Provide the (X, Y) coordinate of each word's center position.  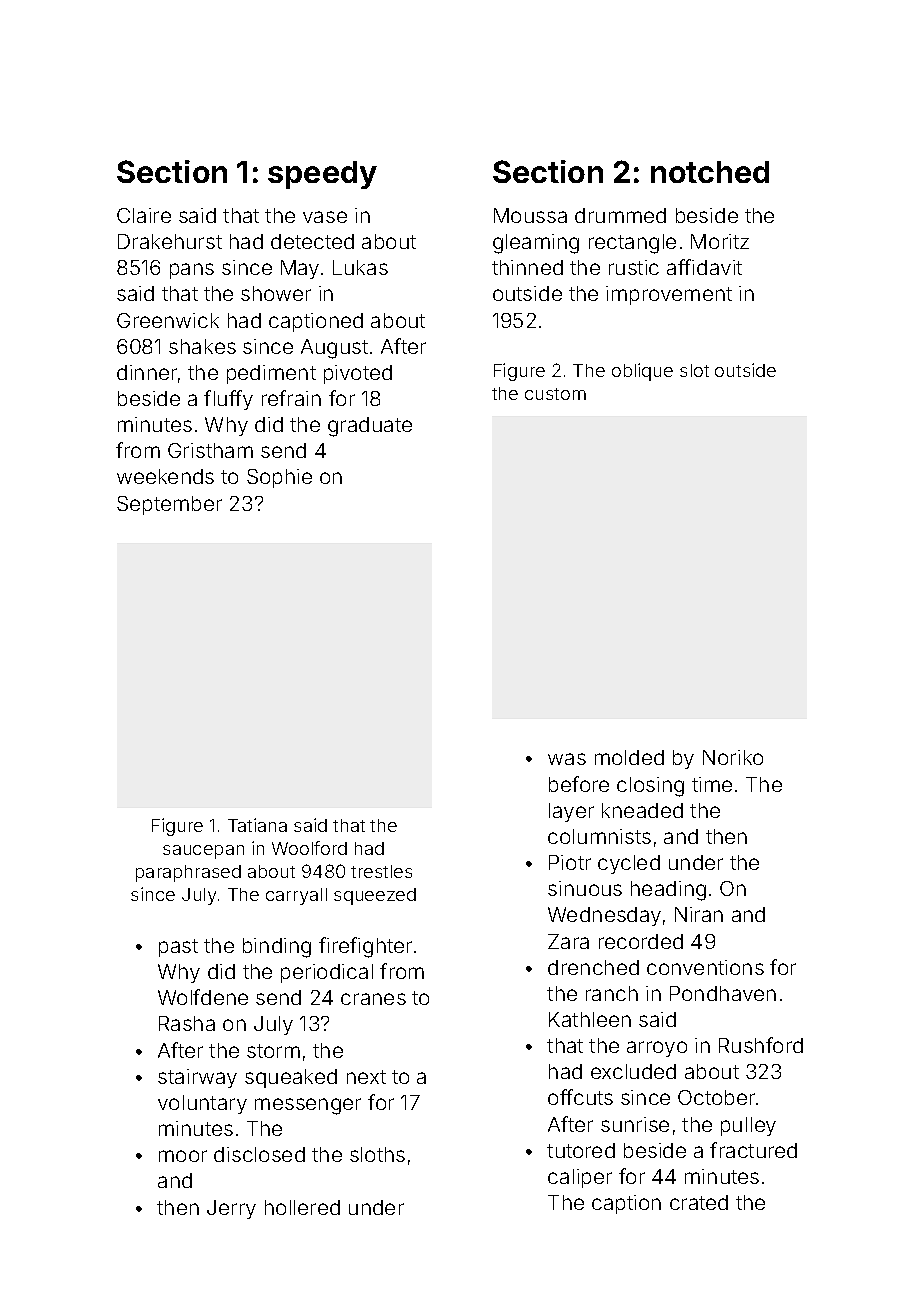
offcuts (580, 1097)
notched (710, 172)
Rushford (761, 1045)
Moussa (530, 215)
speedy (322, 175)
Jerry (231, 1209)
